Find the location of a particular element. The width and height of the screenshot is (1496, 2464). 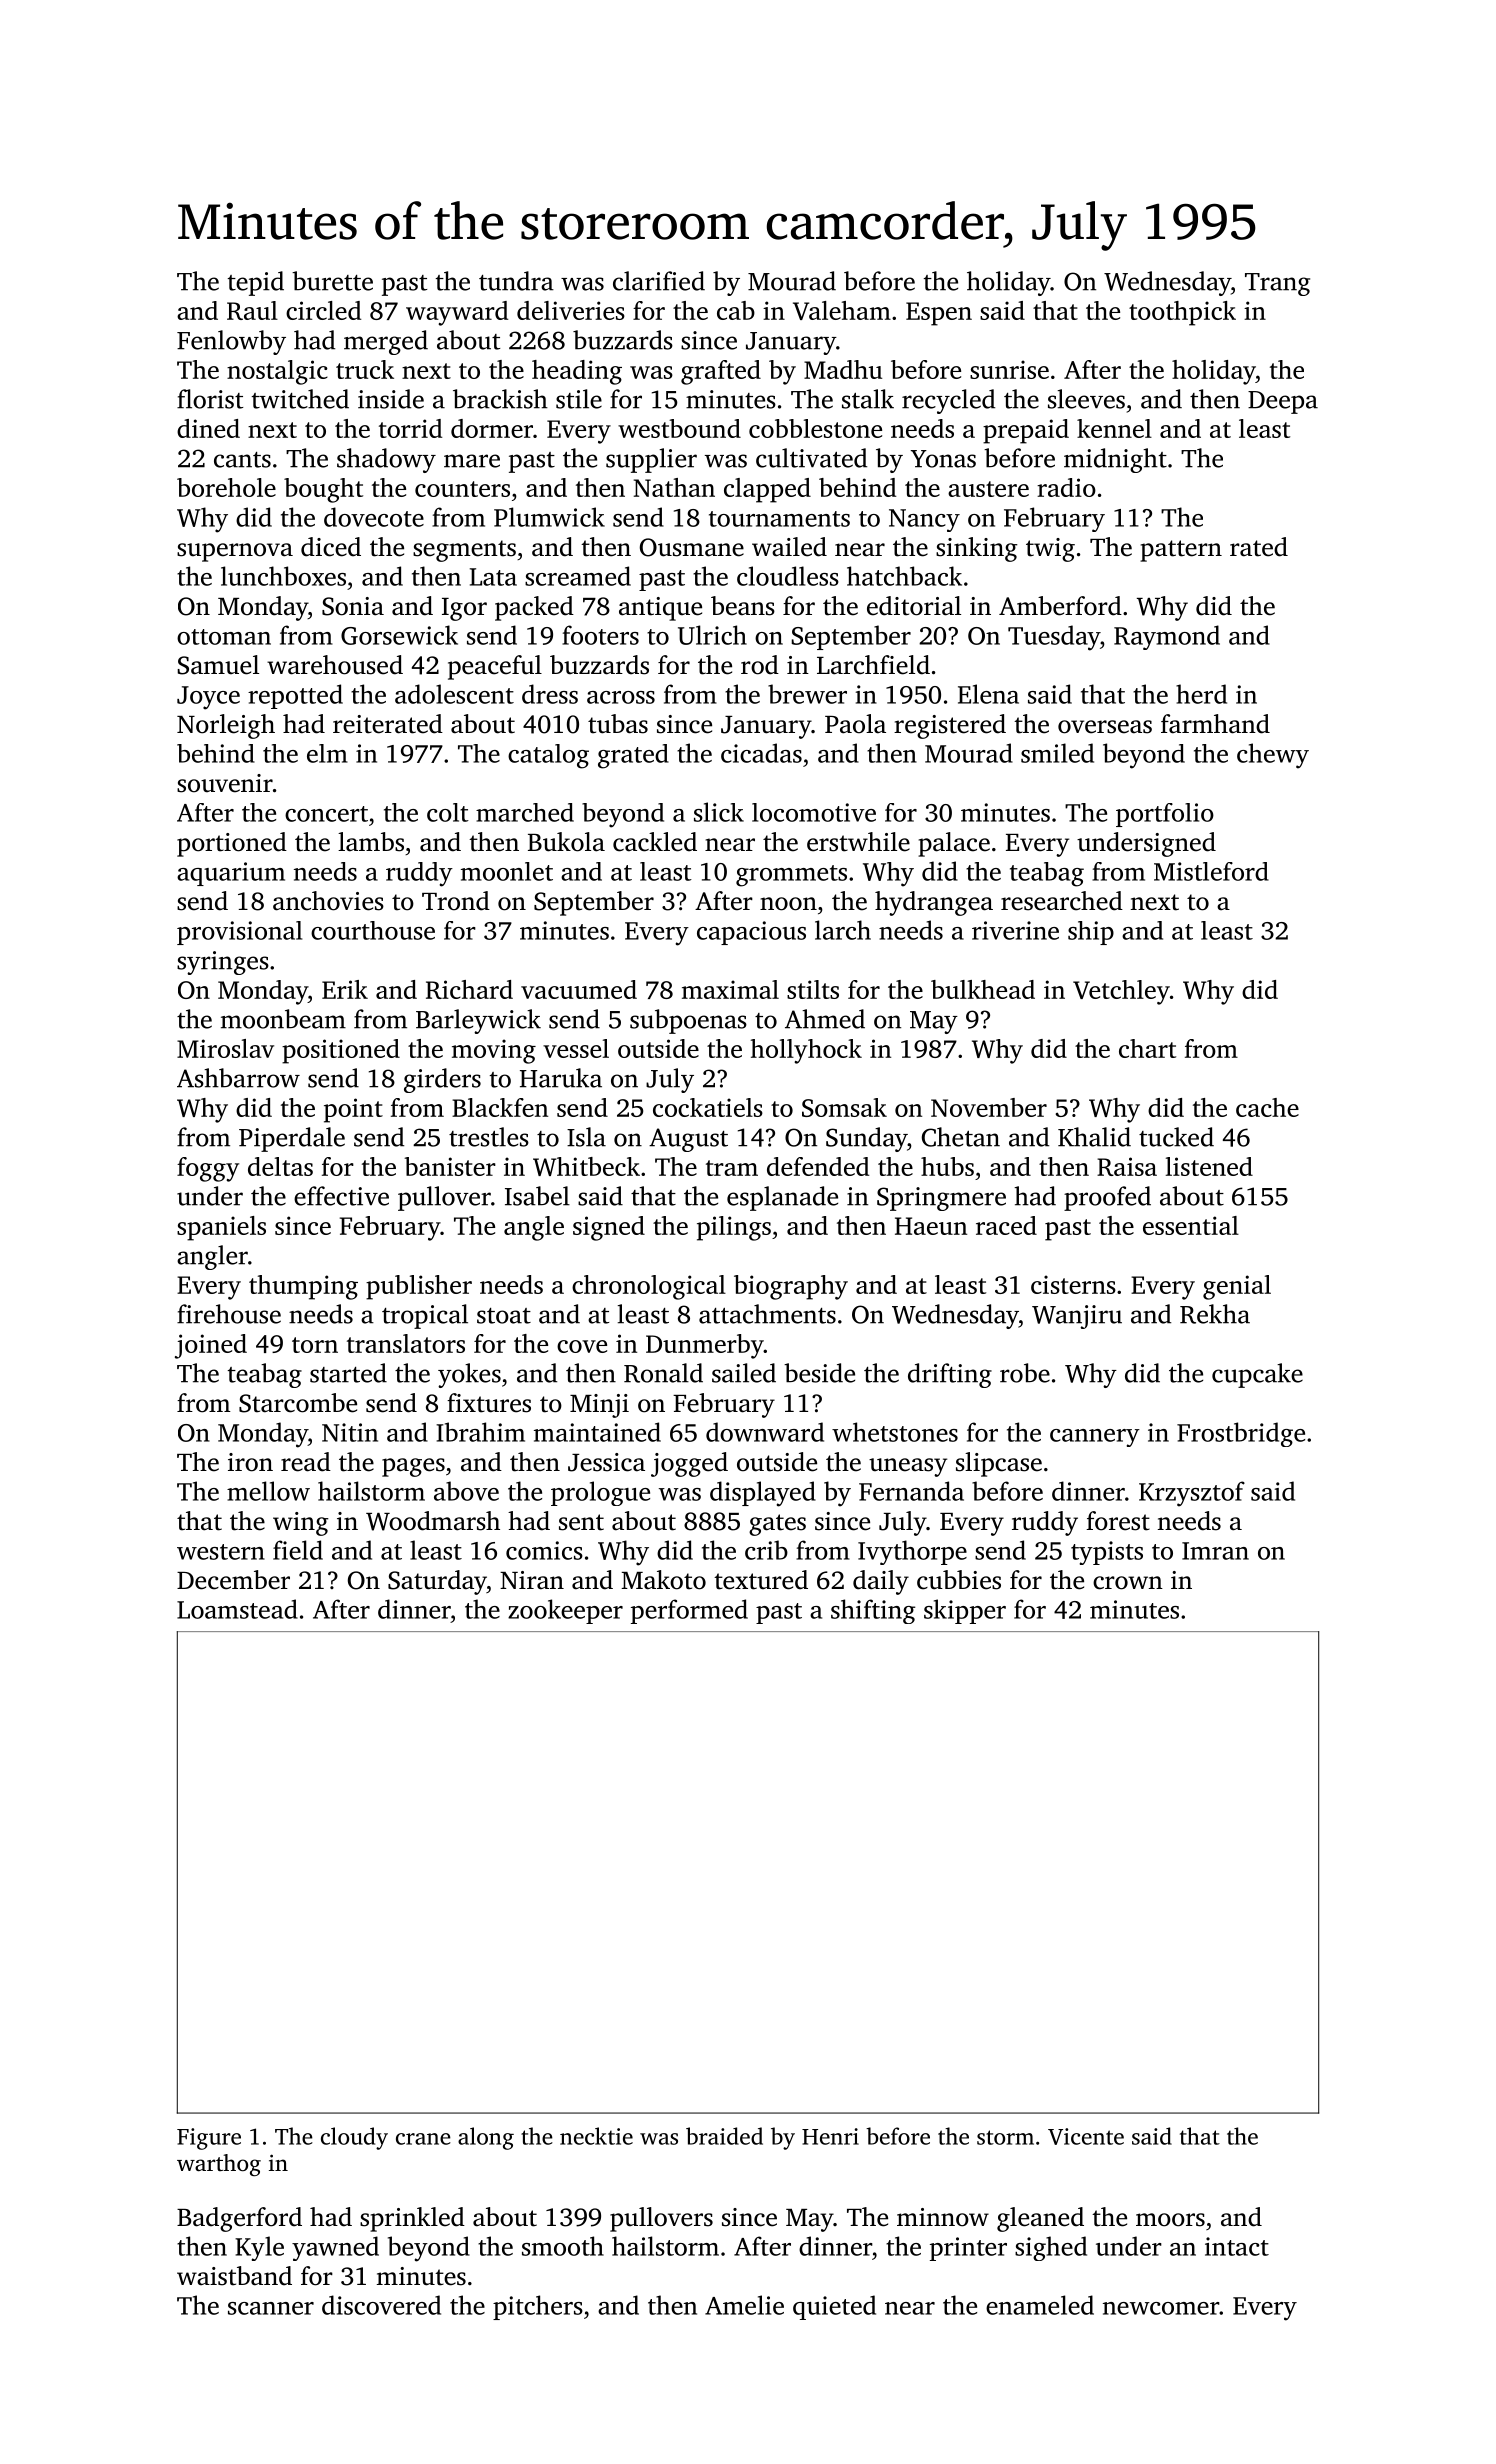

cannery is located at coordinates (1095, 1438).
